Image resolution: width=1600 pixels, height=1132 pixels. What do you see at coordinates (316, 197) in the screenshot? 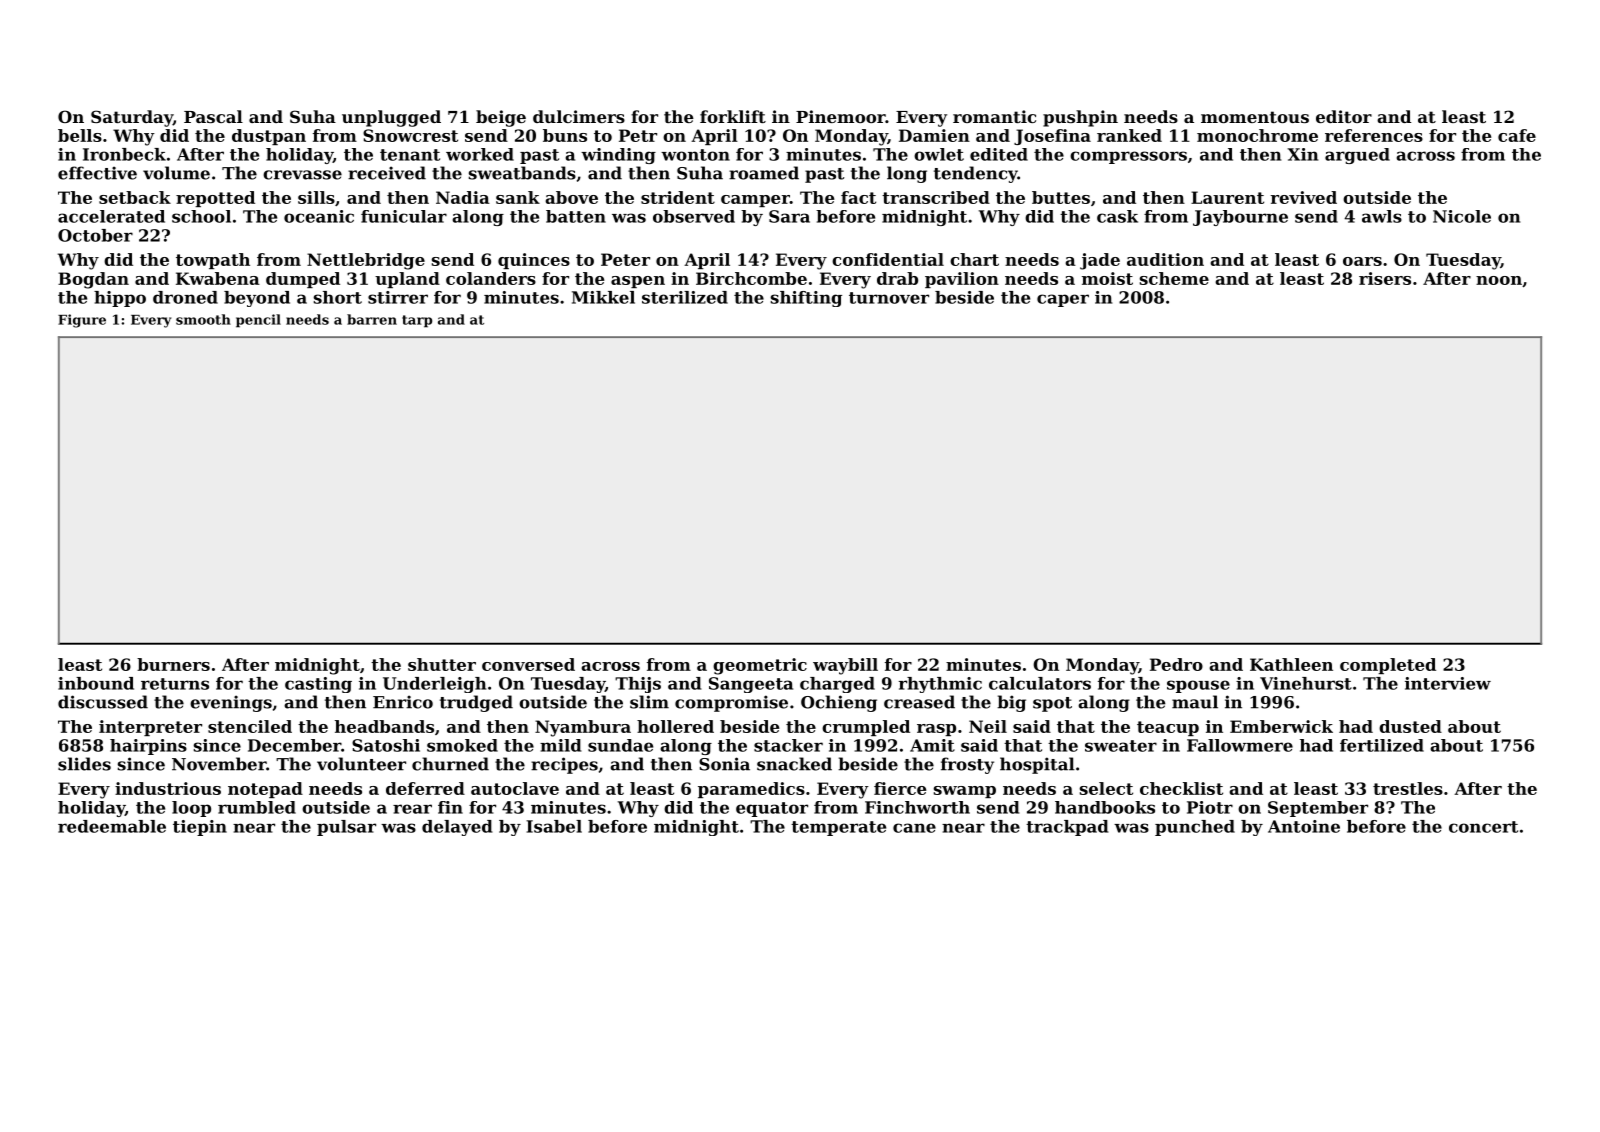
I see `sills` at bounding box center [316, 197].
